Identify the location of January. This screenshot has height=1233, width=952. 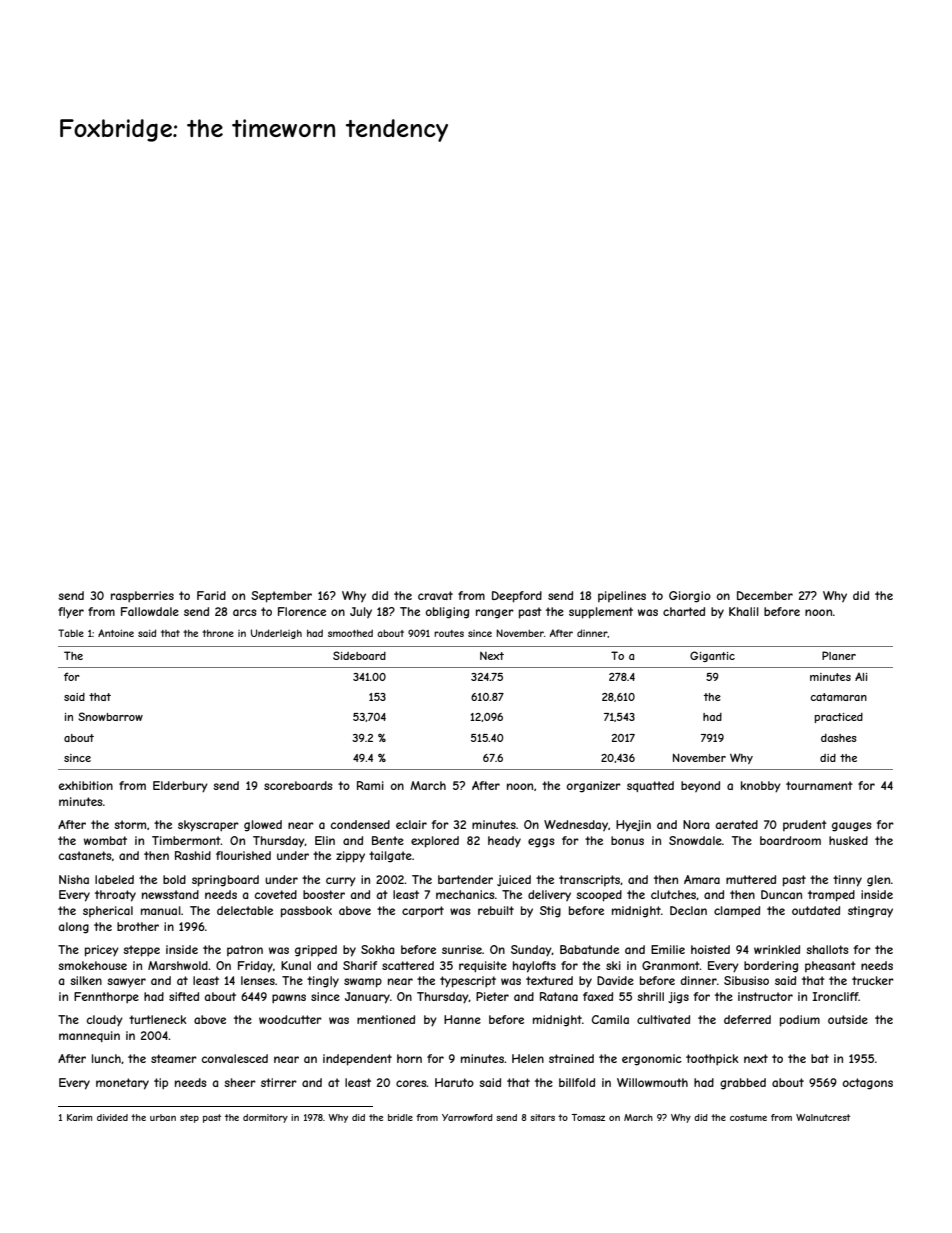
(367, 998).
